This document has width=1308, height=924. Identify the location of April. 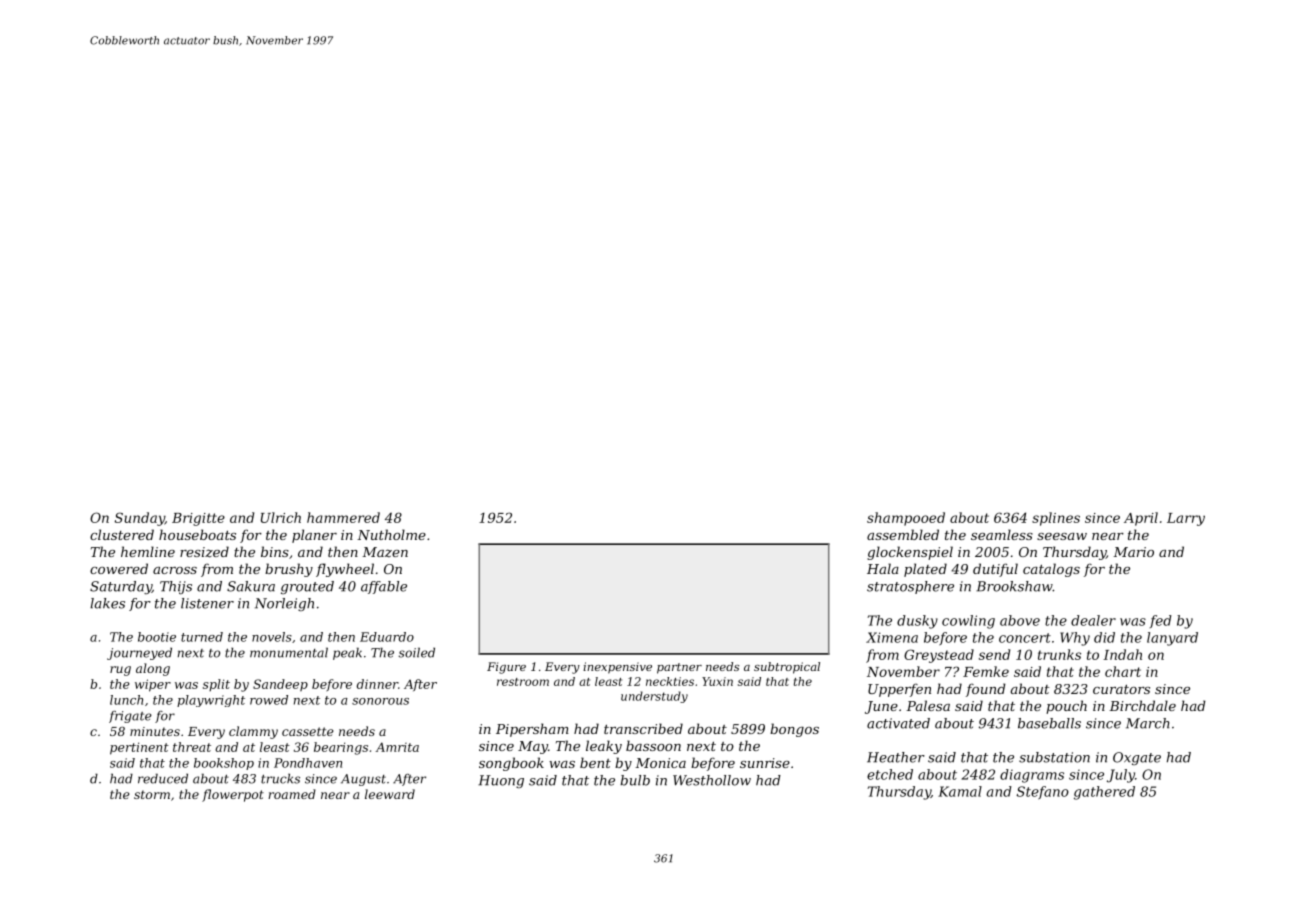
(1141, 519).
